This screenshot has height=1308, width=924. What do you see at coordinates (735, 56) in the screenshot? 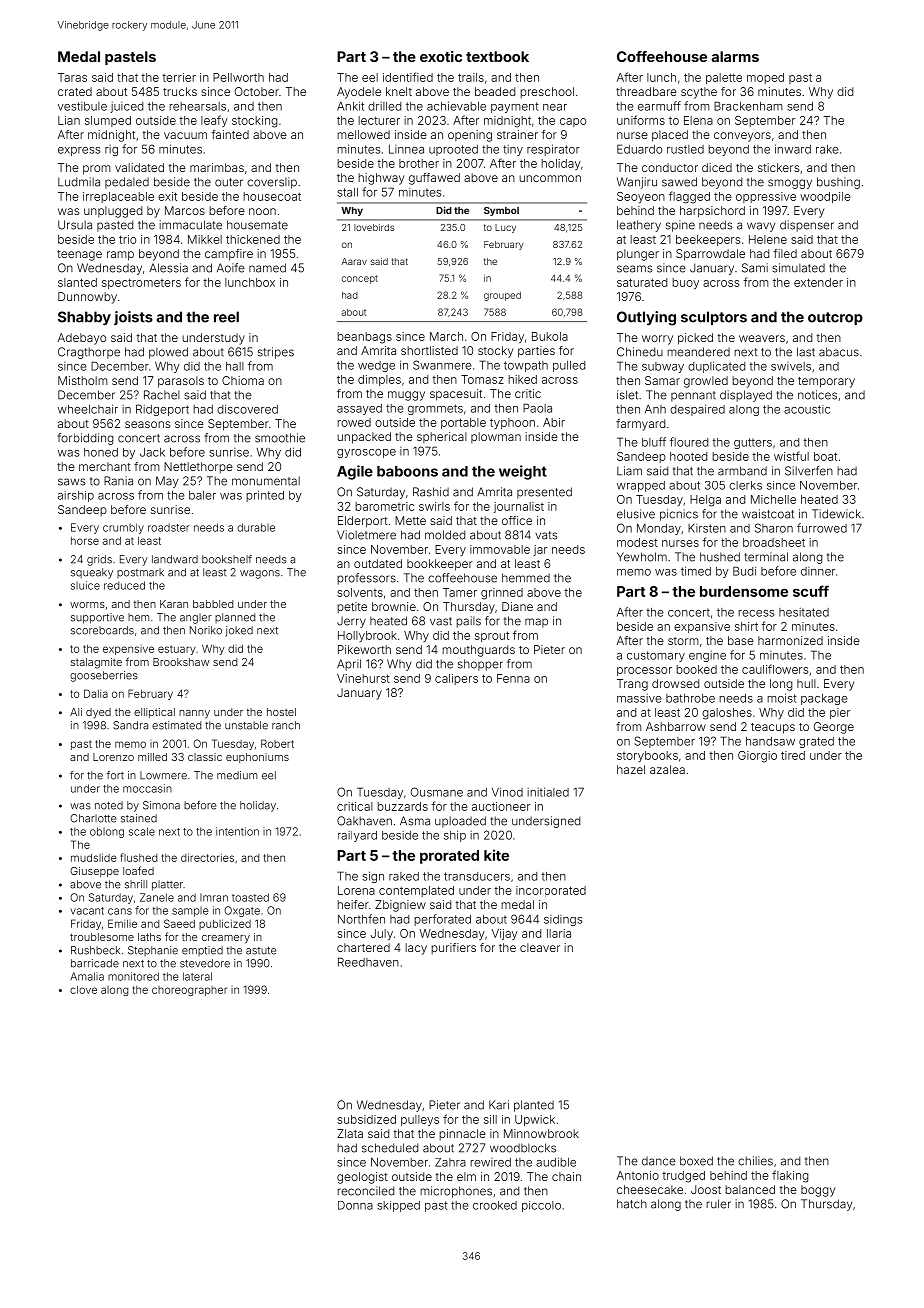
I see `alarms` at bounding box center [735, 56].
